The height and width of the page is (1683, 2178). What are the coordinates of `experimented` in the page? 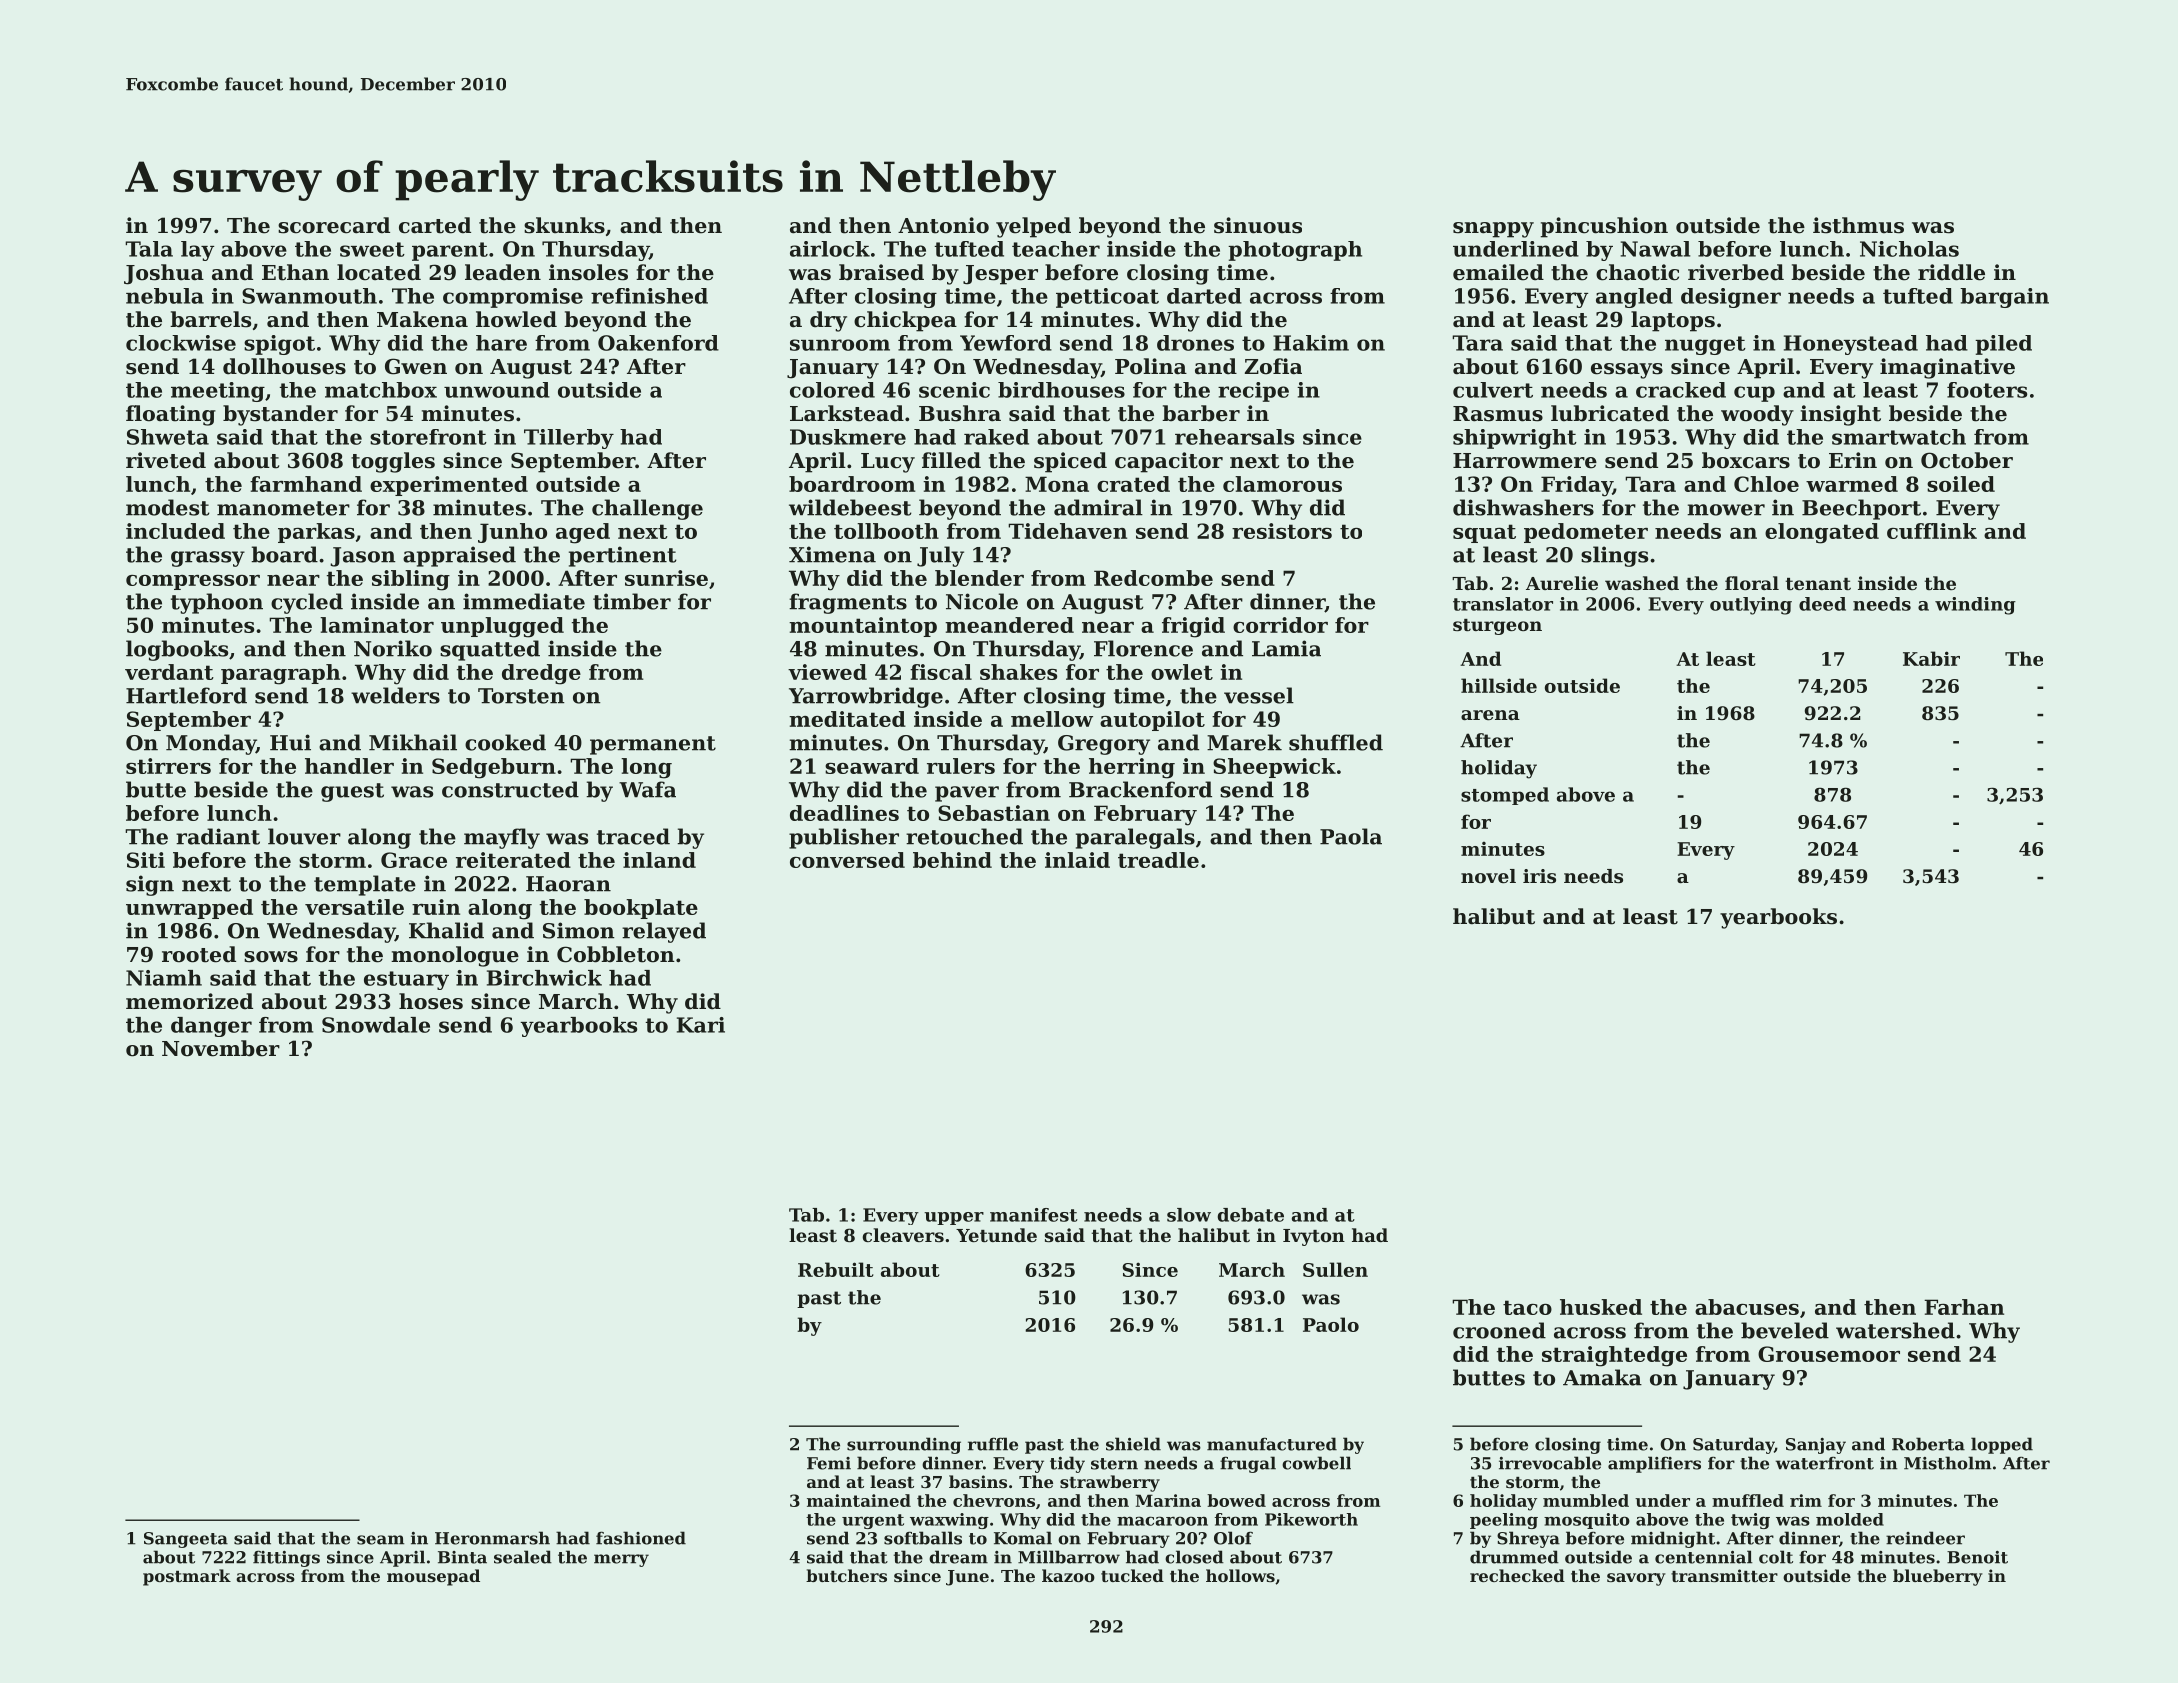 It's located at (449, 486).
